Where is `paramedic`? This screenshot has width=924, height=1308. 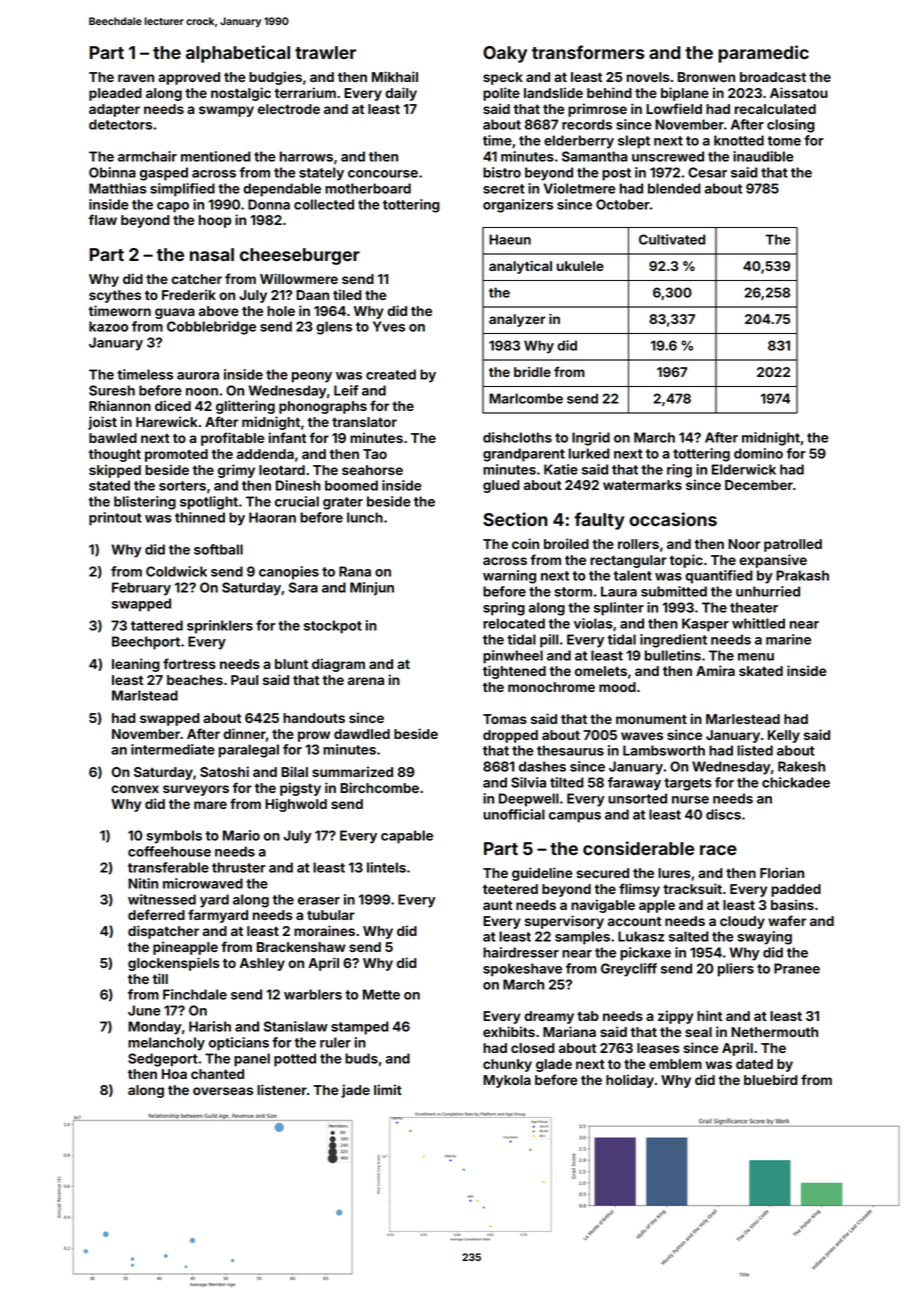 paramedic is located at coordinates (763, 54).
